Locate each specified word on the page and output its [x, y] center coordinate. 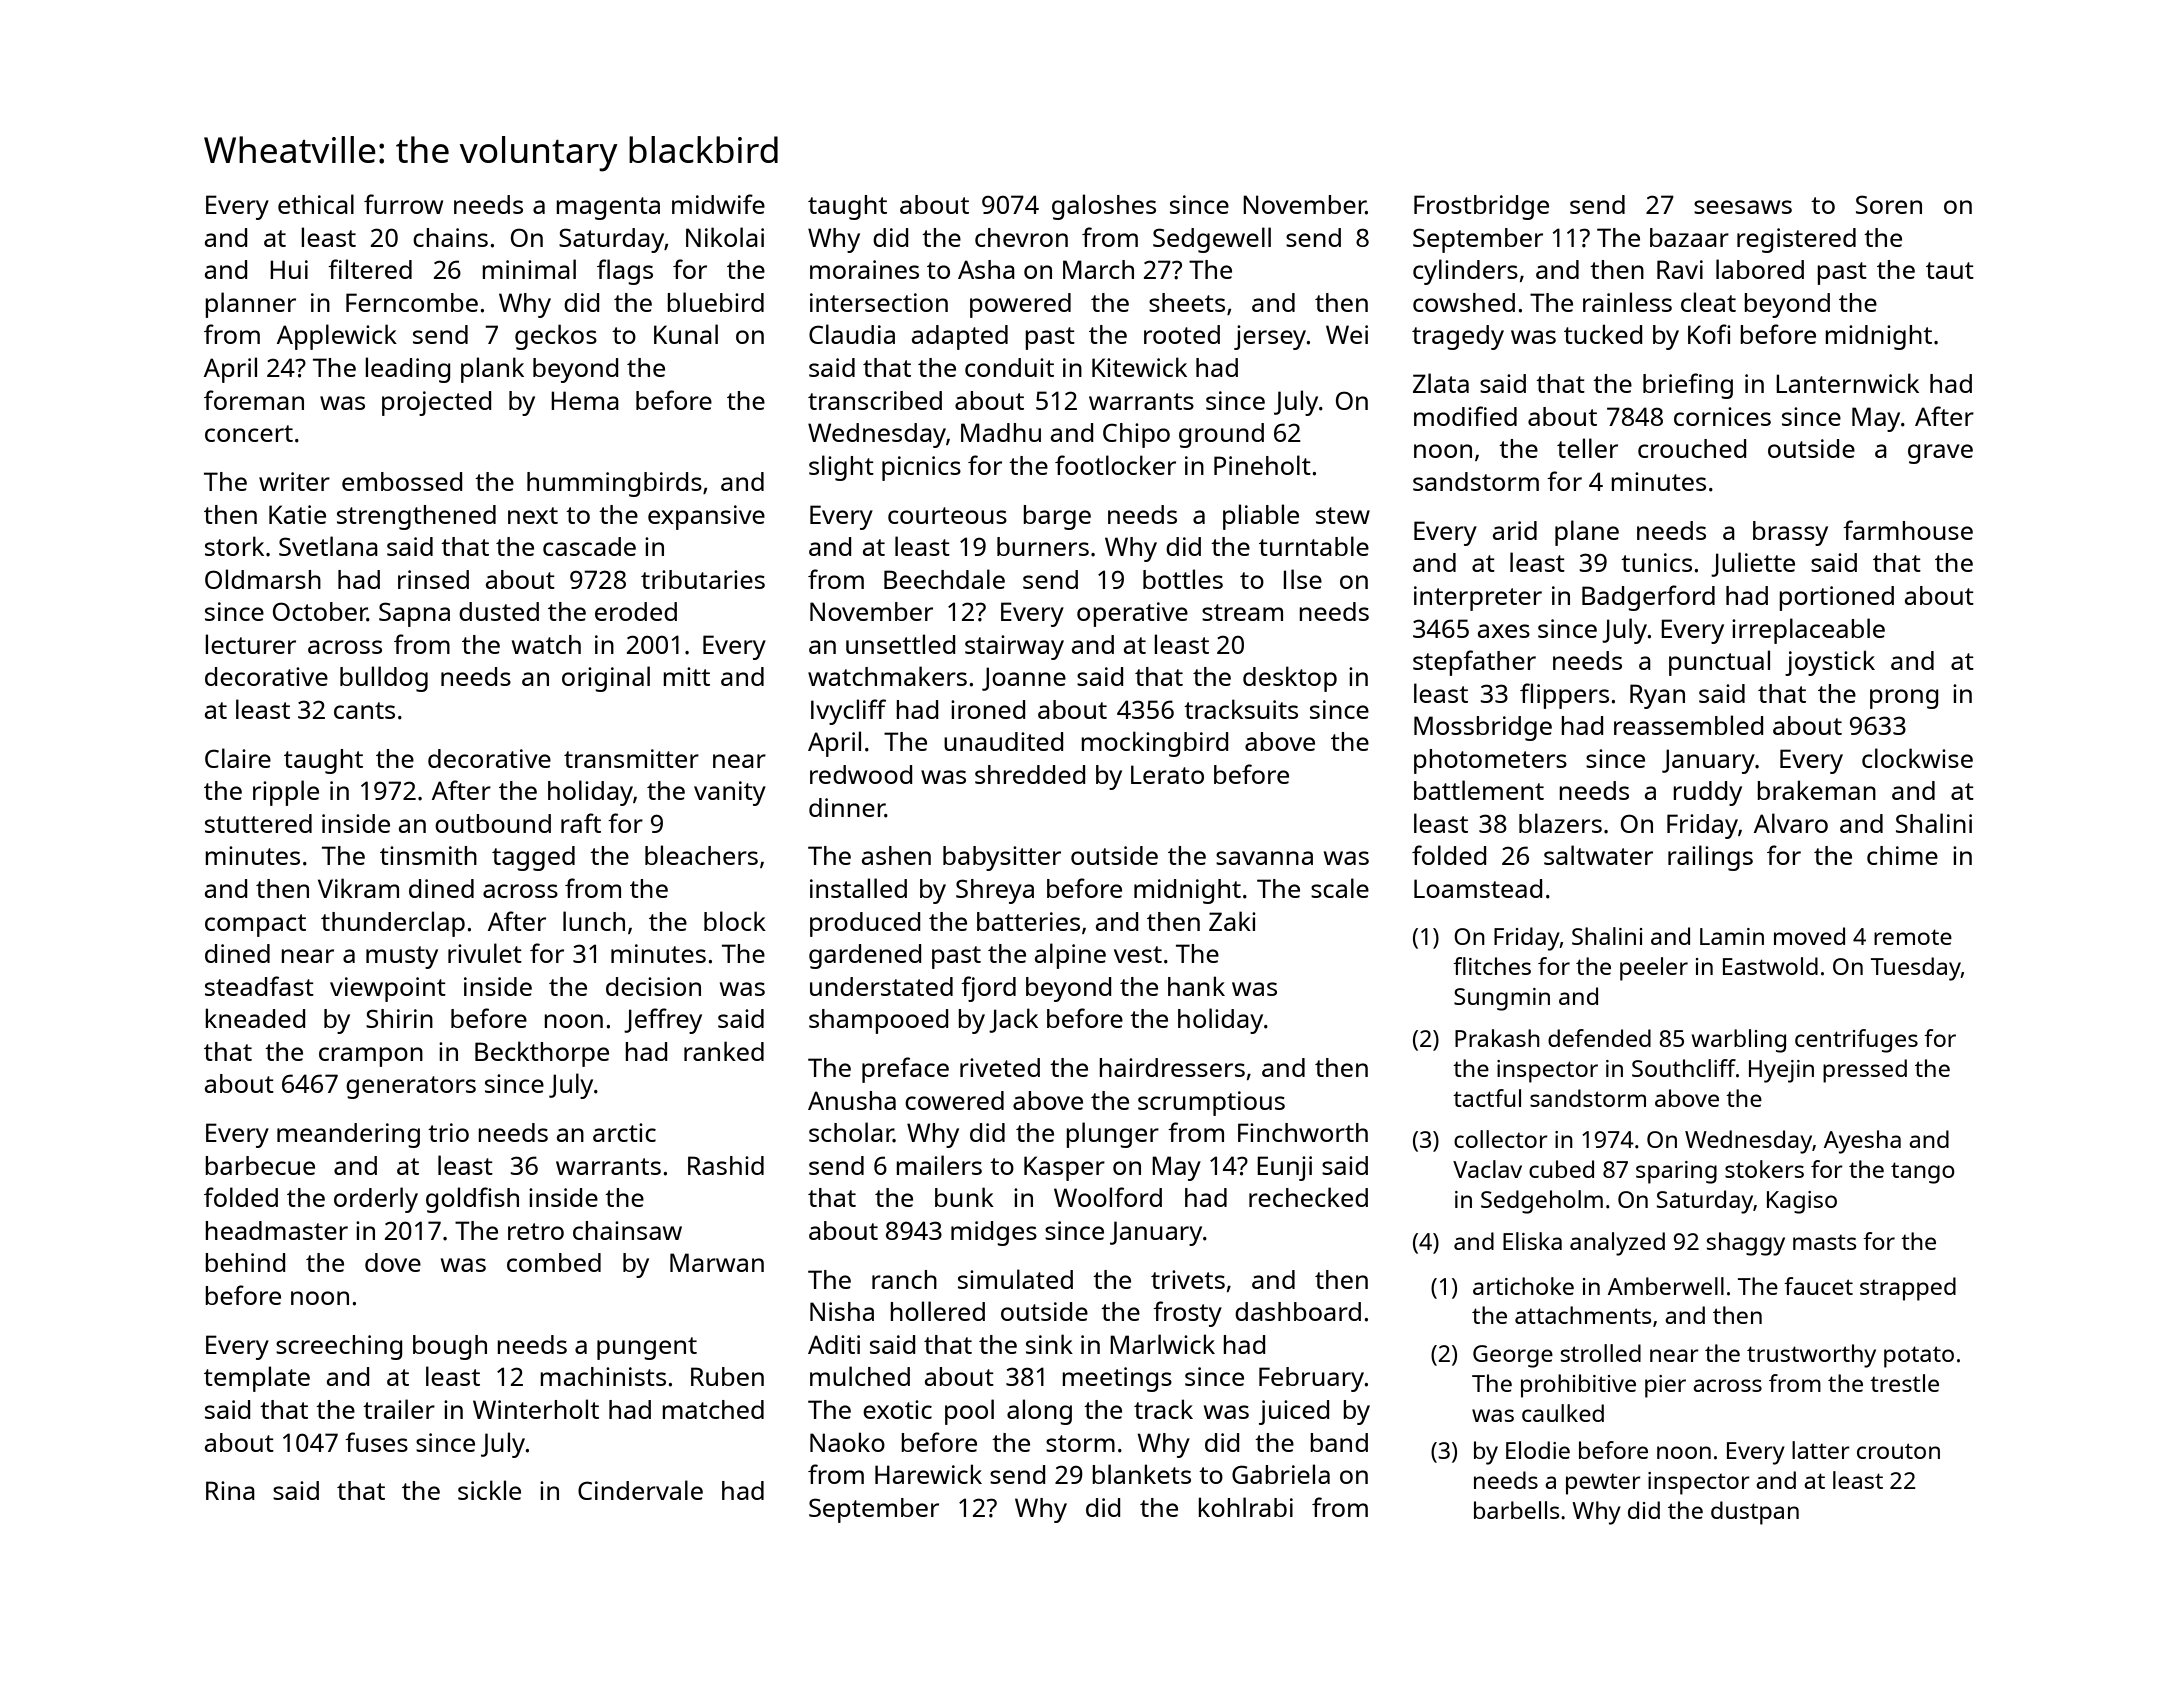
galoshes [1104, 207]
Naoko [847, 1442]
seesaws [1743, 207]
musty [402, 957]
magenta [608, 208]
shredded [1030, 774]
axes [1504, 631]
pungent [647, 1348]
